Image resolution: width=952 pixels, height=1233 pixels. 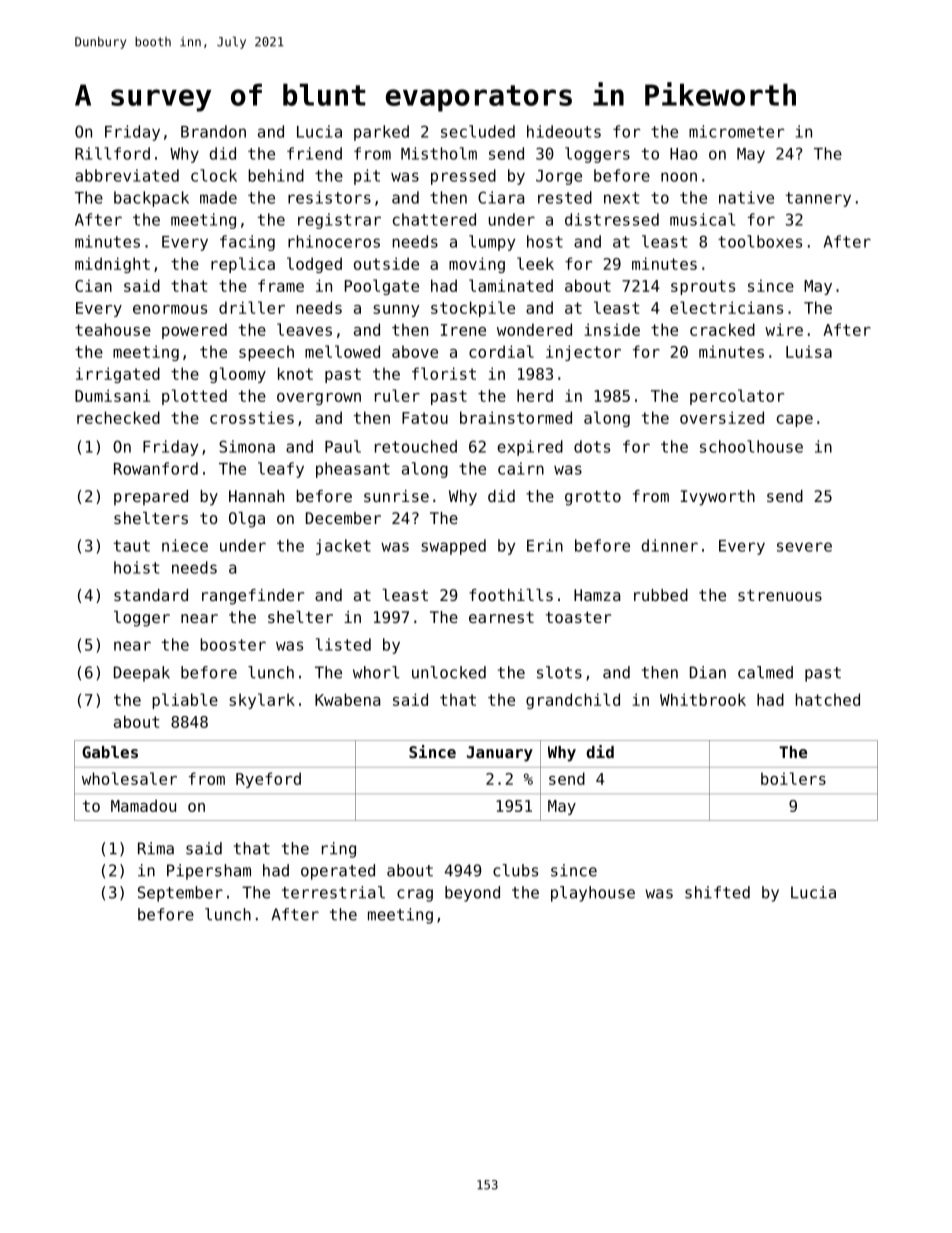 I want to click on micrometer, so click(x=736, y=131).
